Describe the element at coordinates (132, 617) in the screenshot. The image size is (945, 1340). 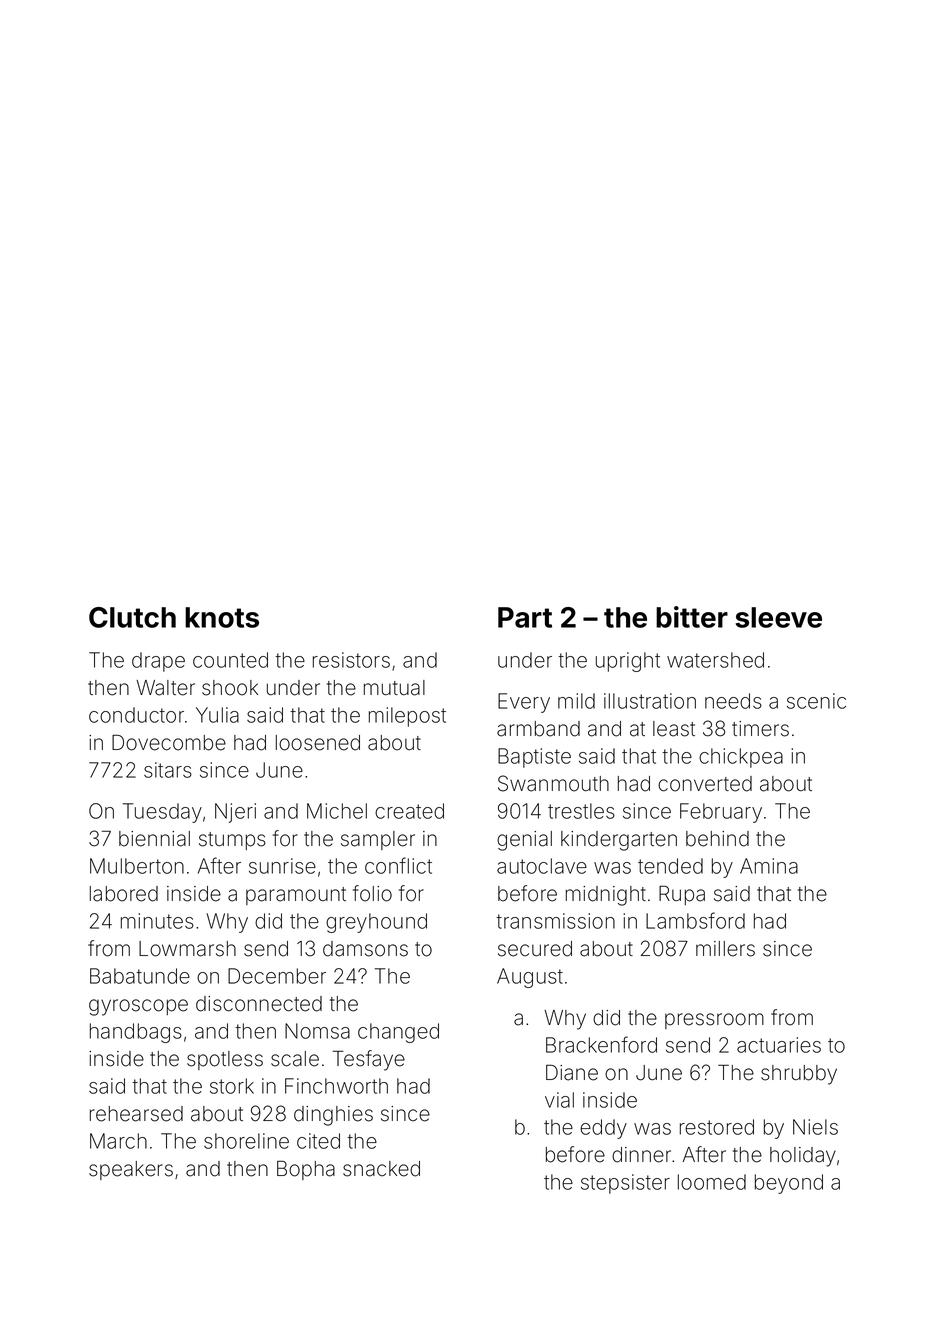
I see `Clutch` at that location.
